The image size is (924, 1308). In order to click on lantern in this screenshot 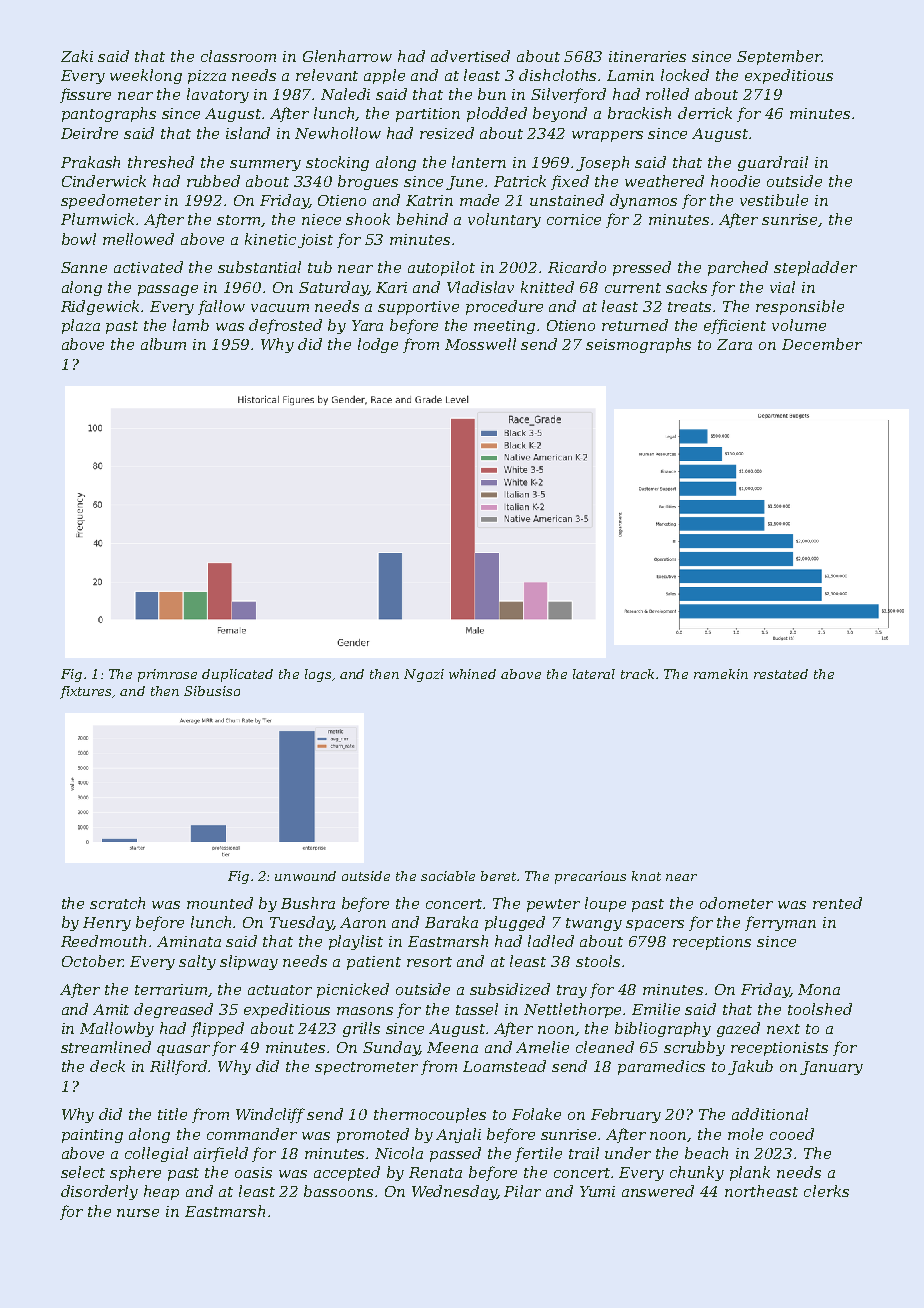, I will do `click(479, 162)`.
